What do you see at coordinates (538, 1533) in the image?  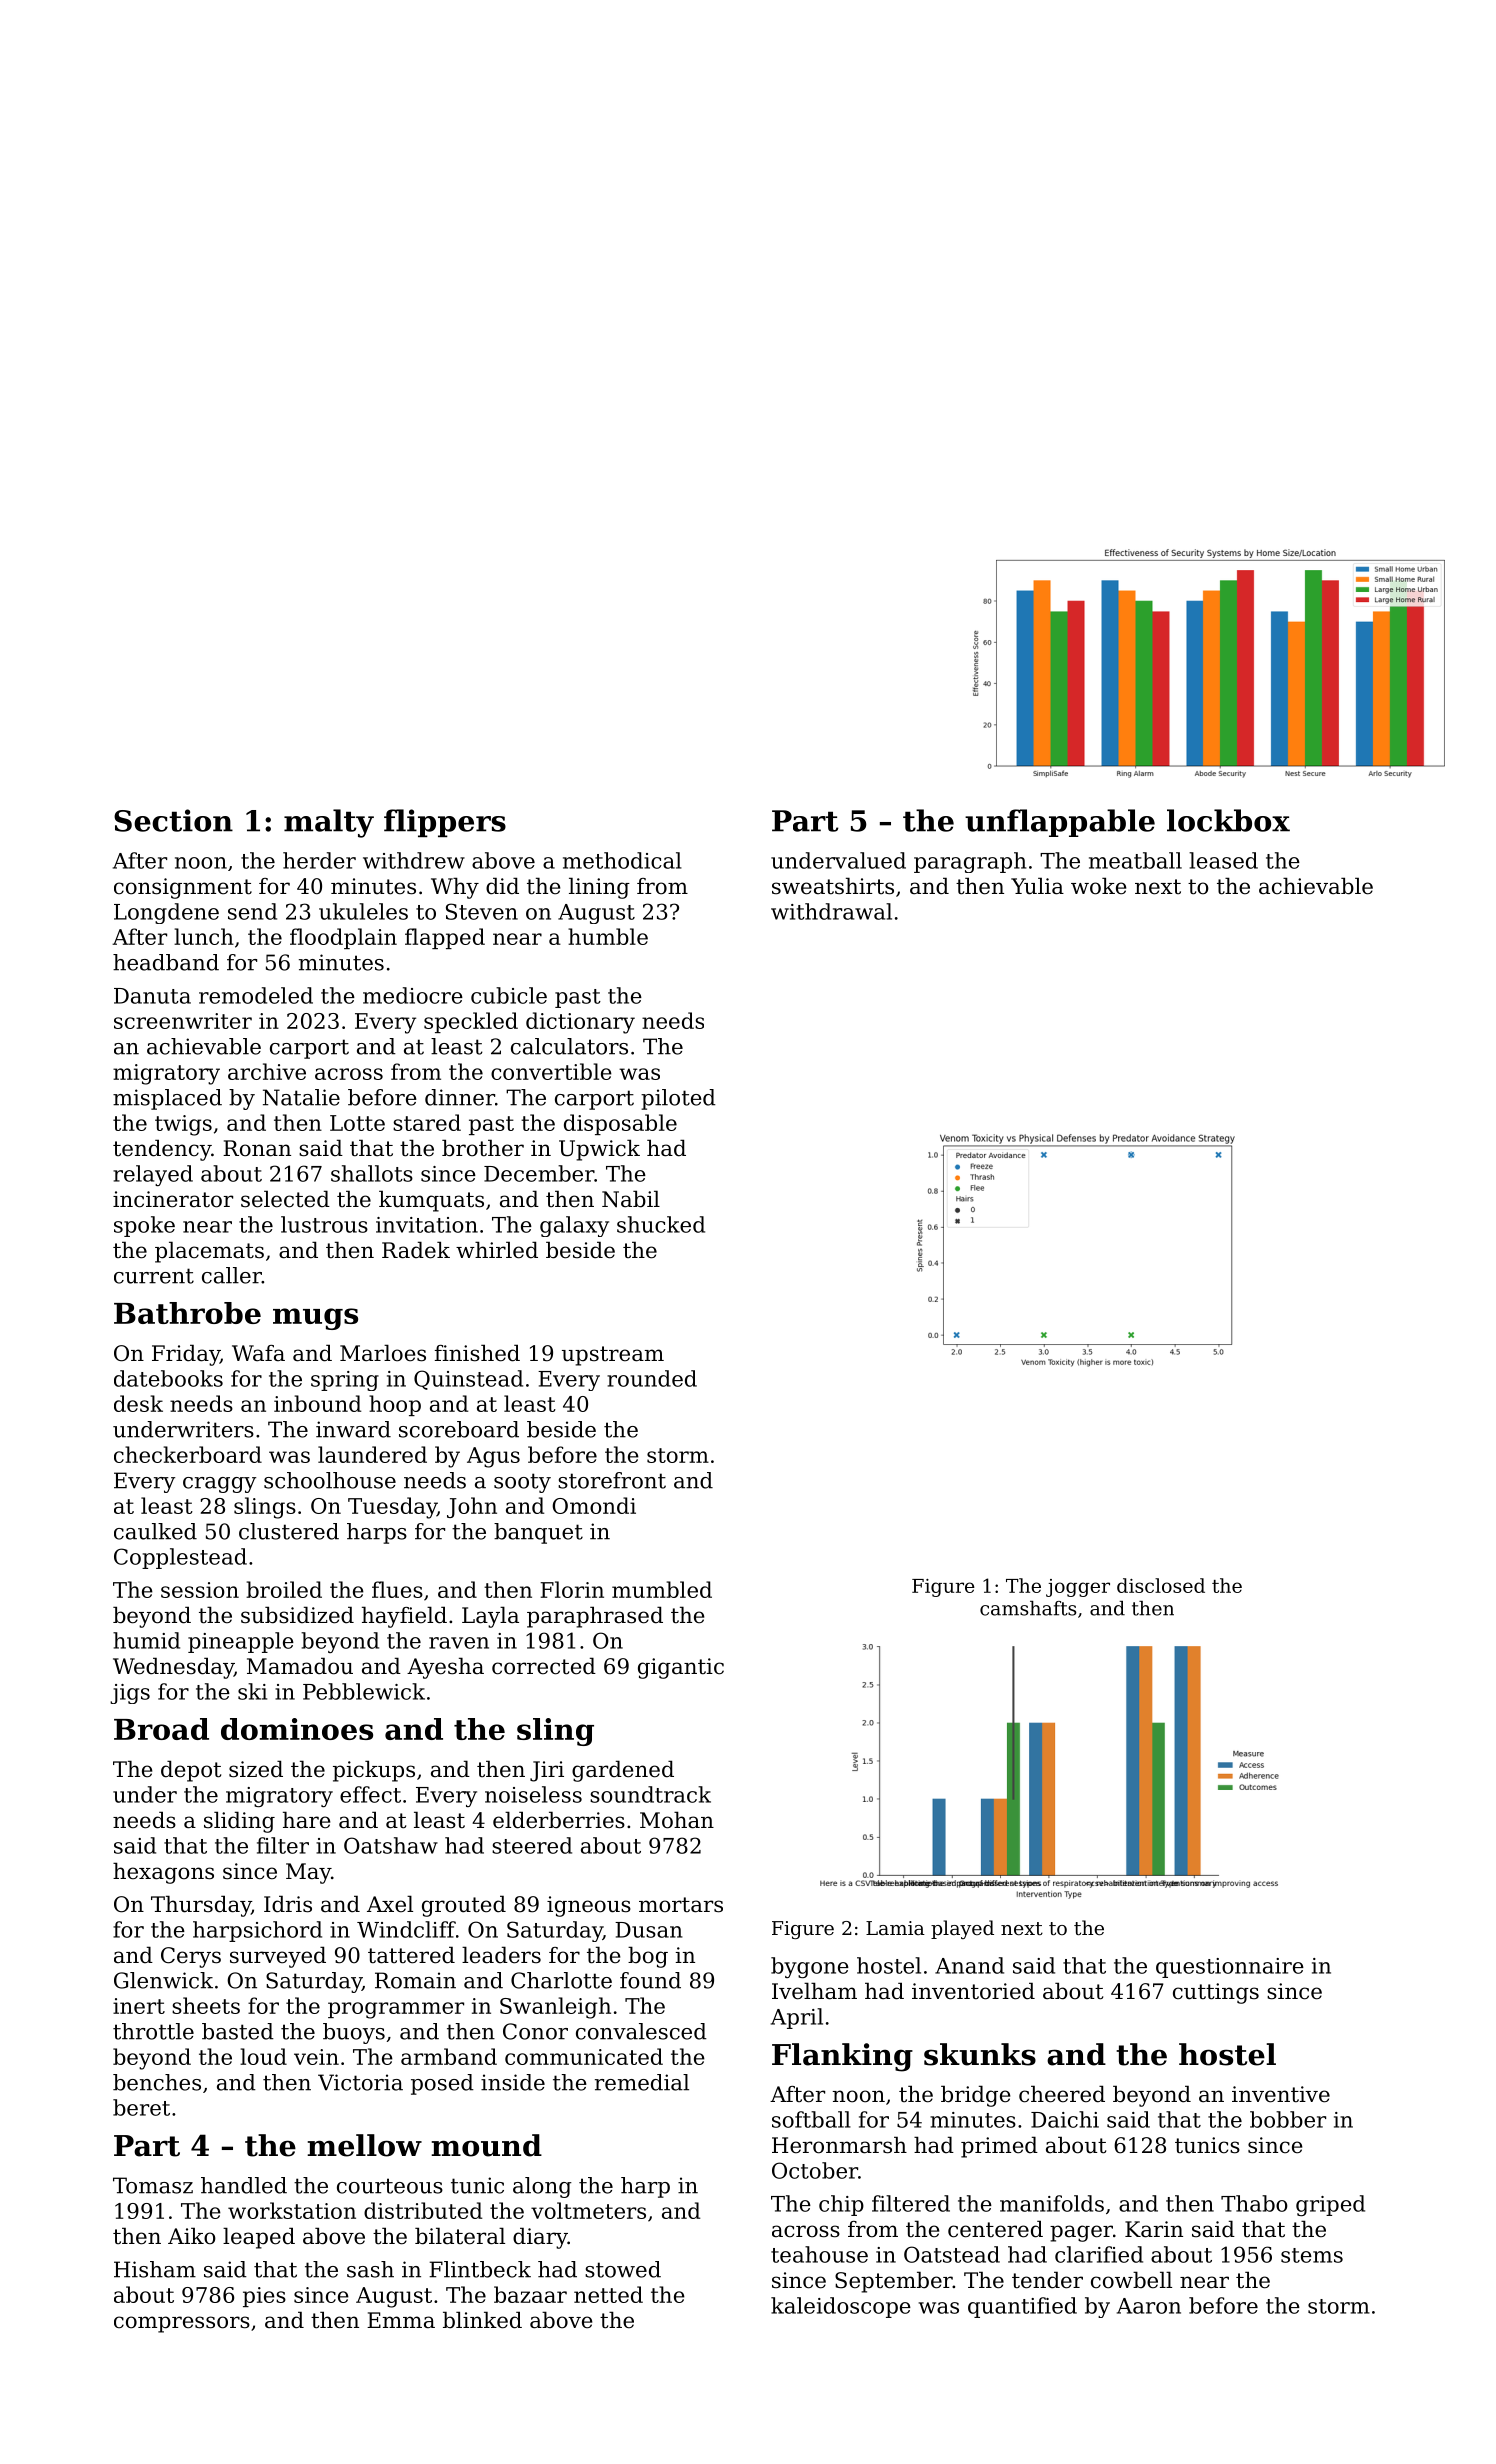 I see `banquet` at bounding box center [538, 1533].
